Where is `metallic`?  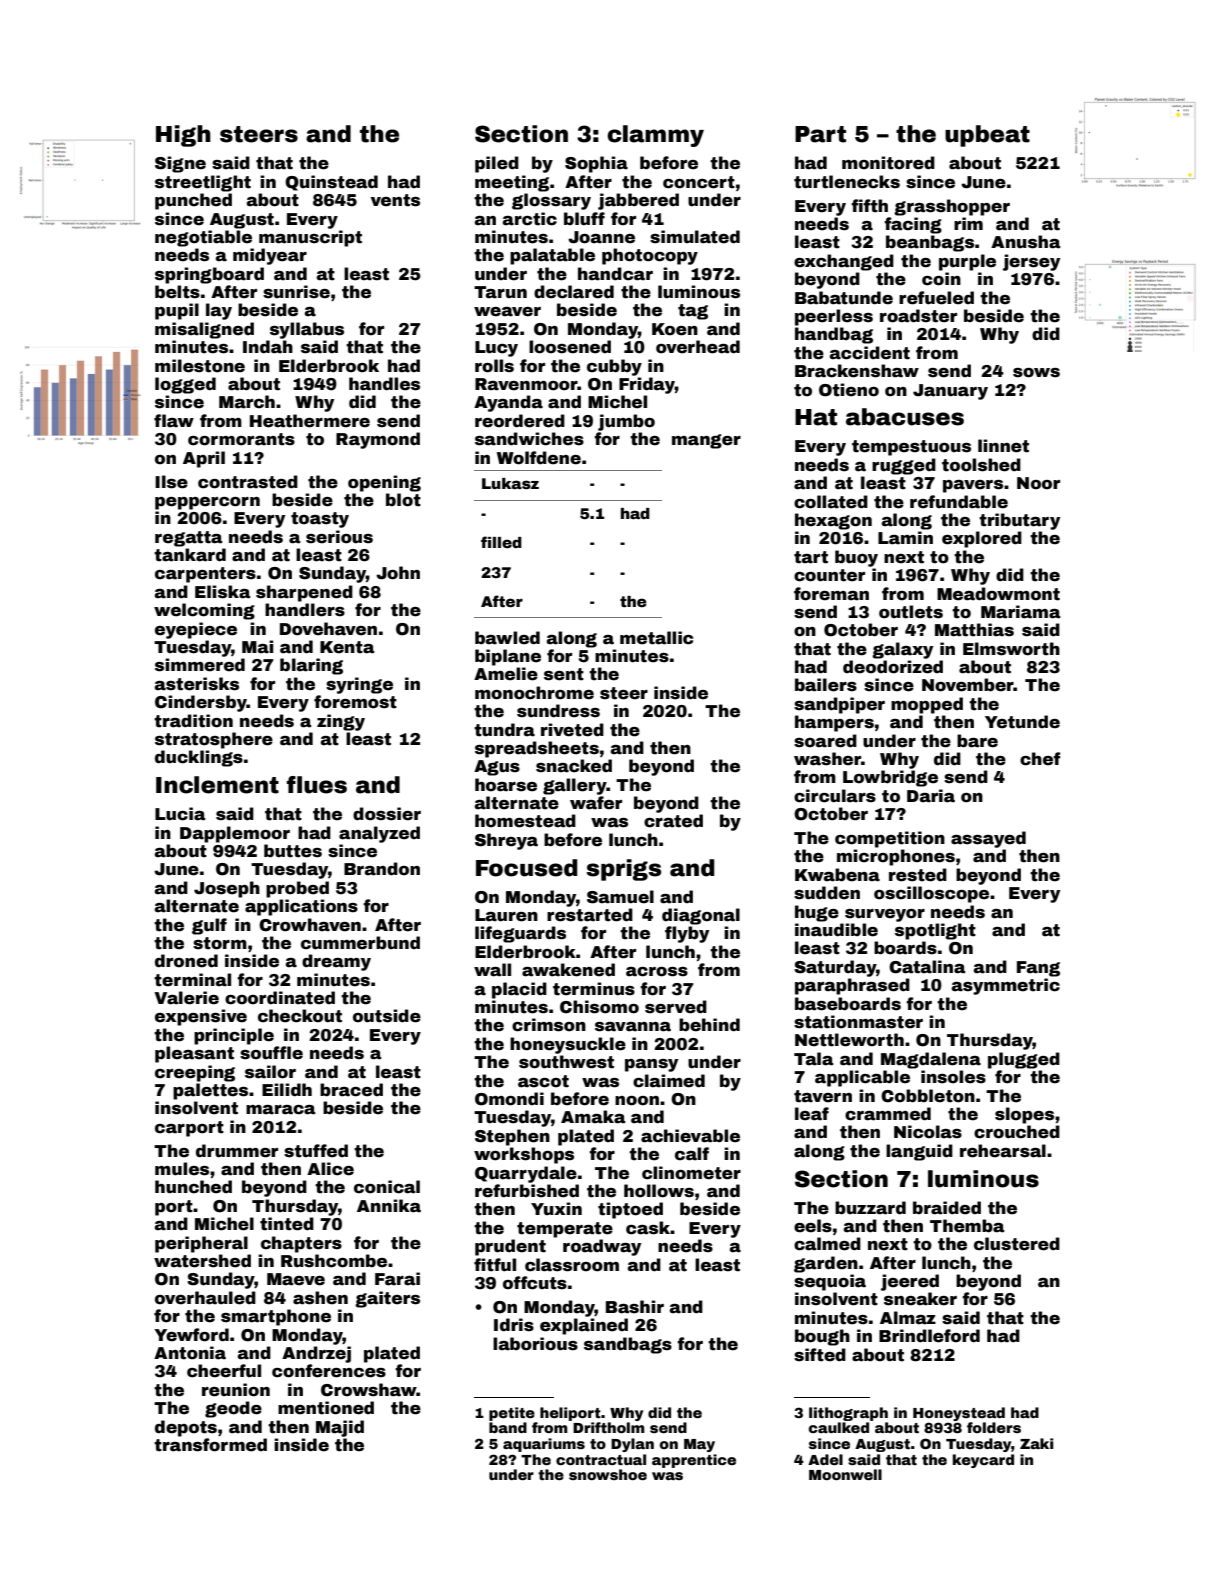 metallic is located at coordinates (656, 638).
